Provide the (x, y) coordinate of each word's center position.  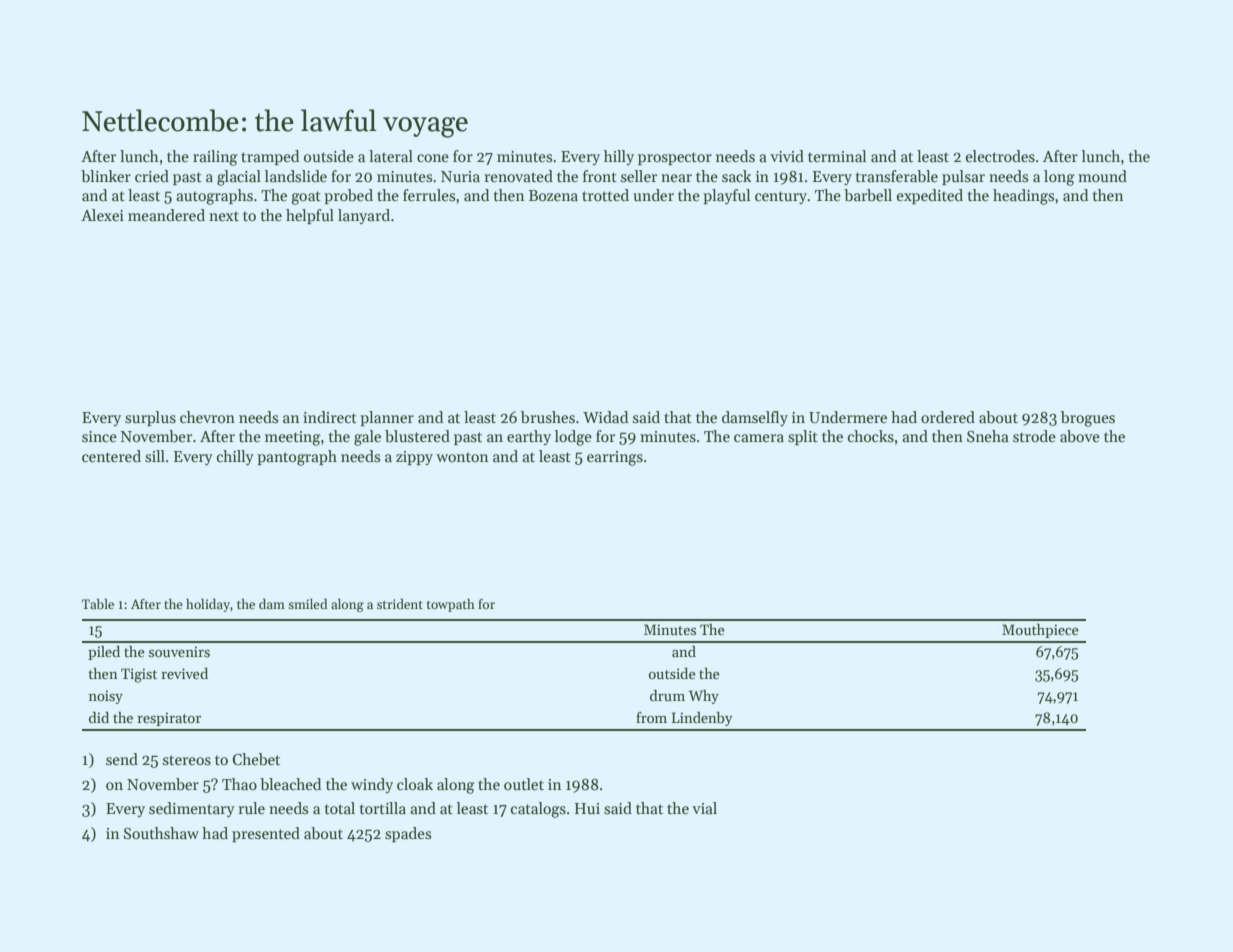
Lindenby (702, 719)
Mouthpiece (1040, 631)
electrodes (1000, 156)
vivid (787, 156)
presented (266, 834)
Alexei (102, 215)
